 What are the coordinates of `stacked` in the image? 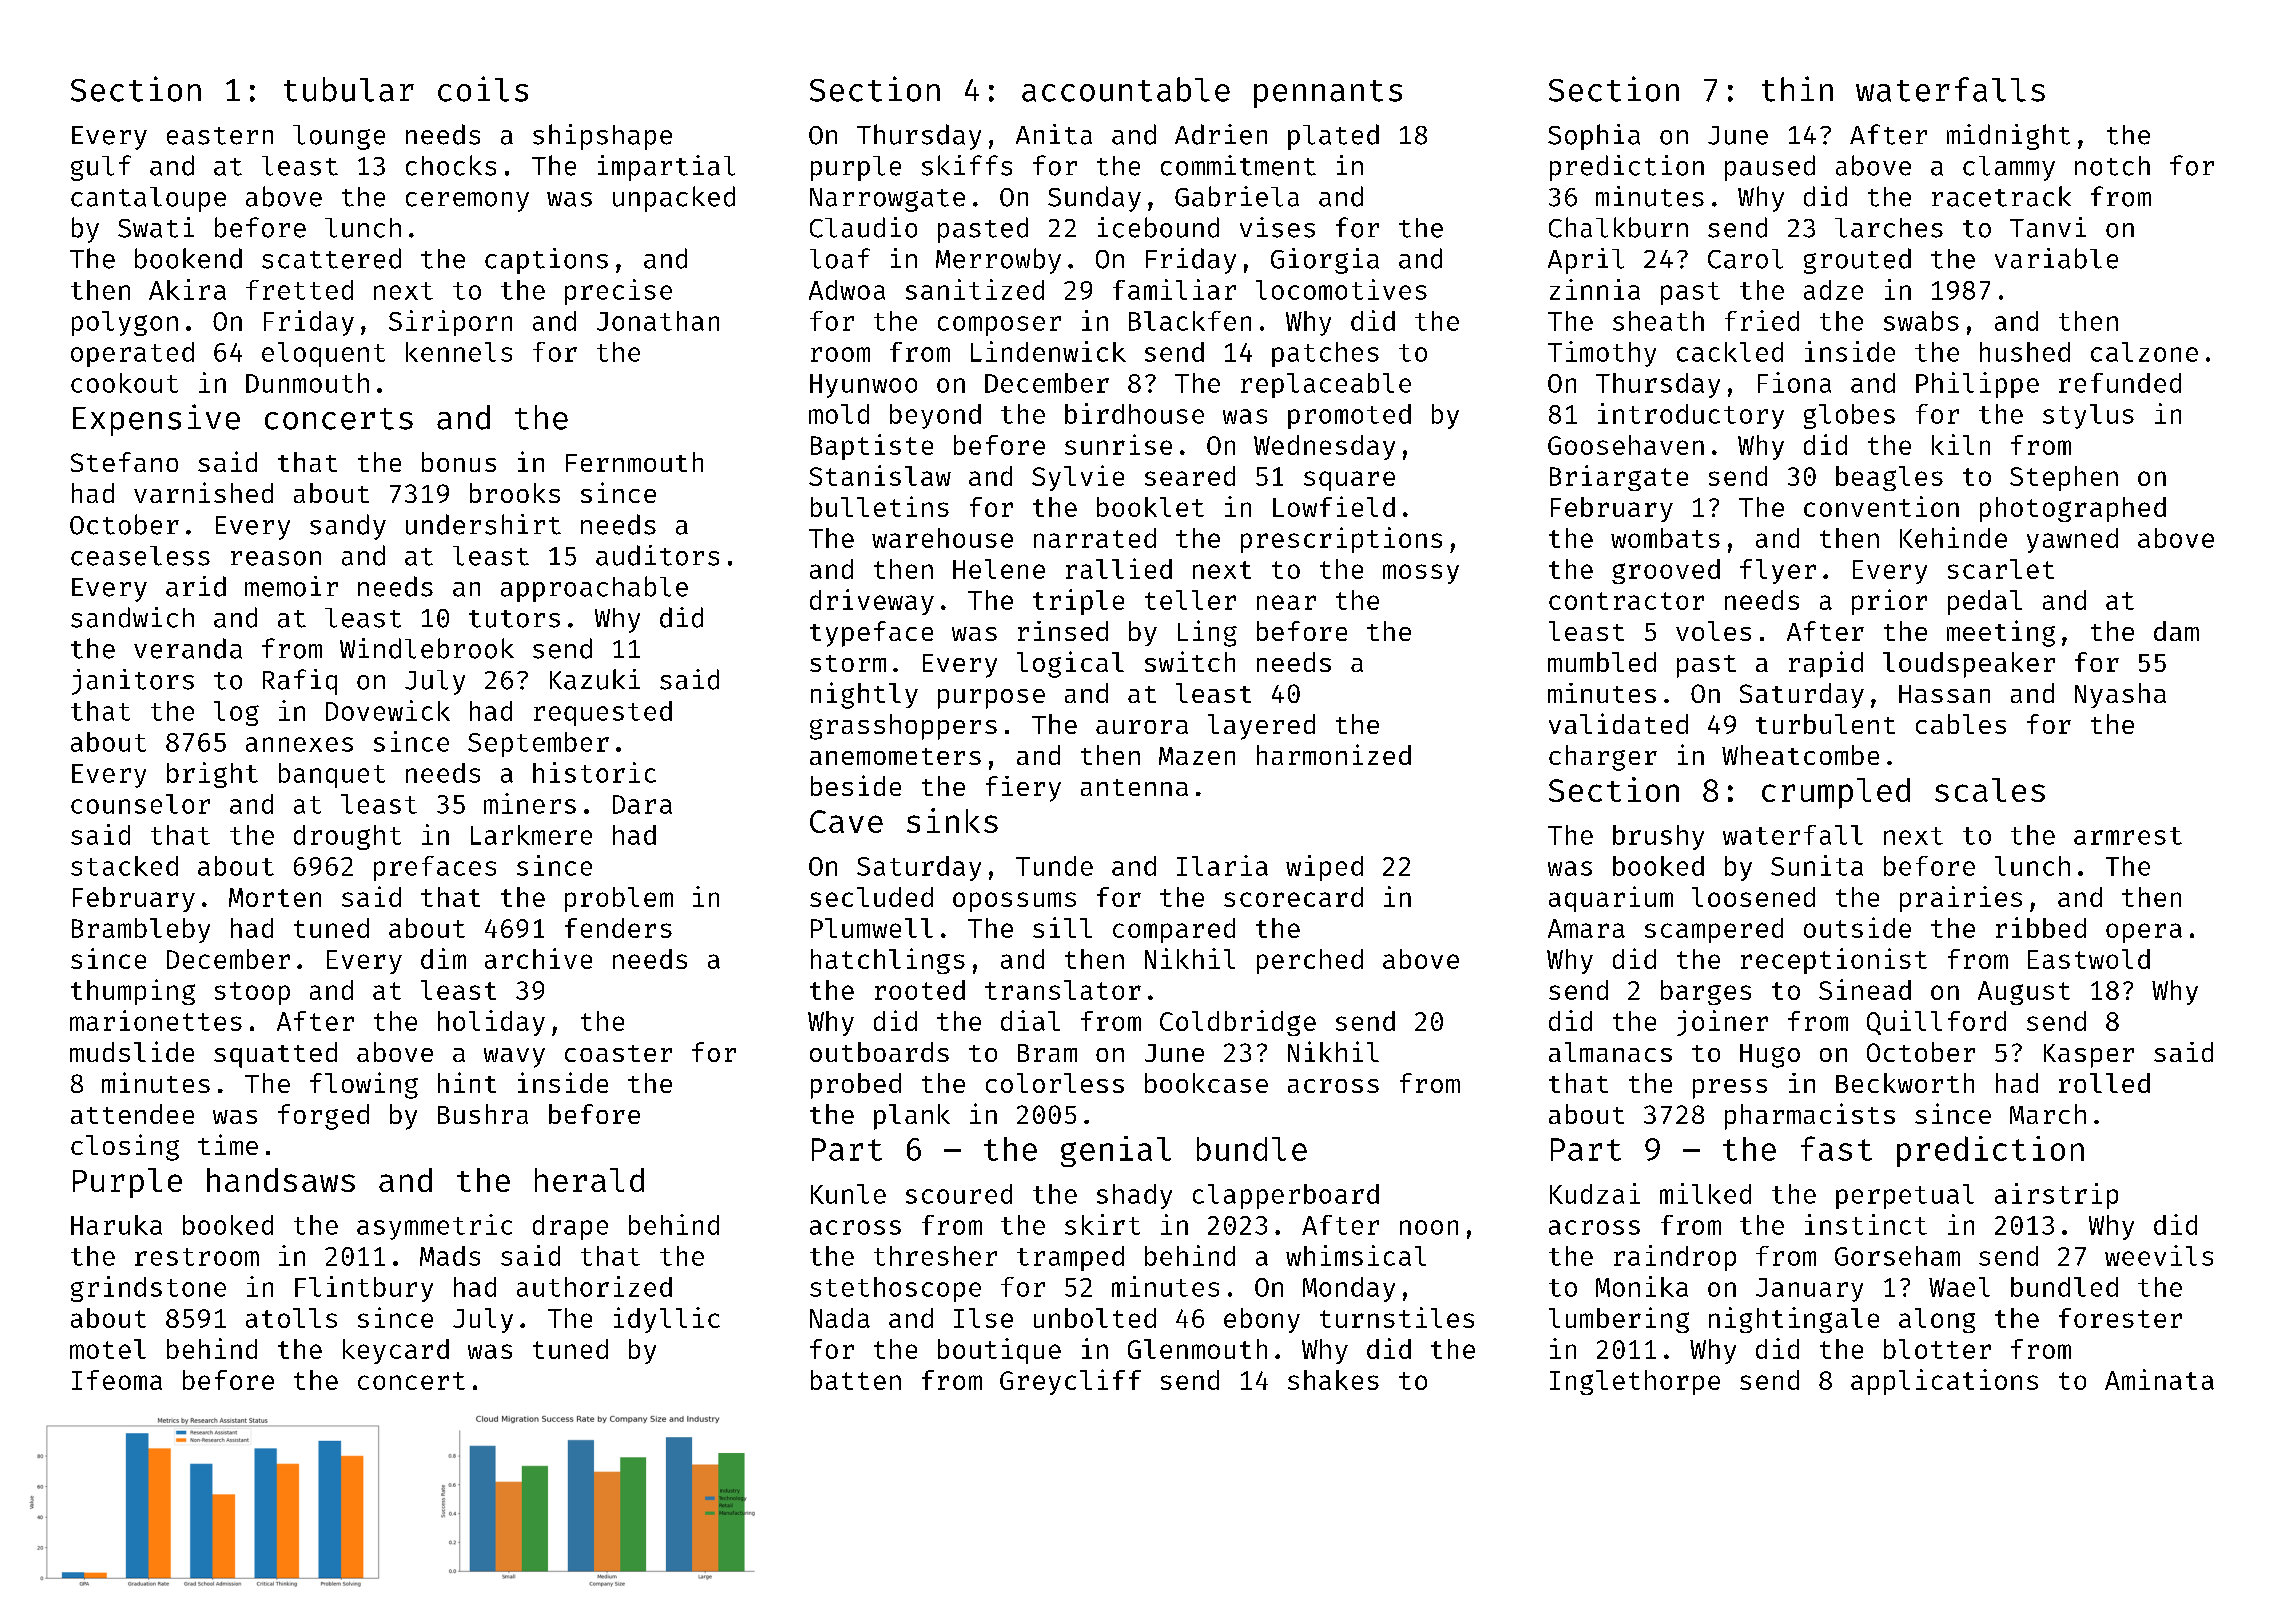 It's located at (124, 866).
